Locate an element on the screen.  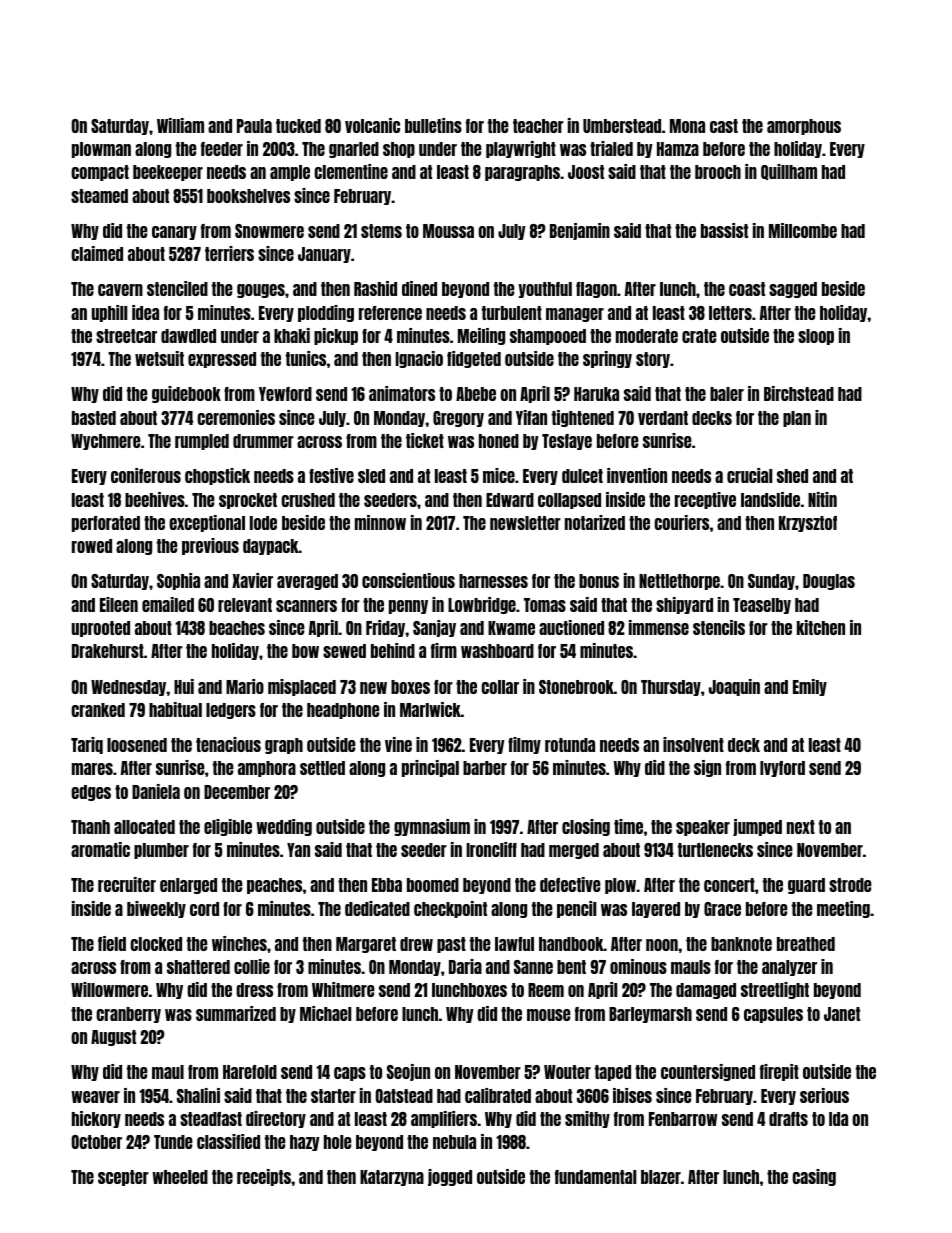
coast is located at coordinates (747, 289).
